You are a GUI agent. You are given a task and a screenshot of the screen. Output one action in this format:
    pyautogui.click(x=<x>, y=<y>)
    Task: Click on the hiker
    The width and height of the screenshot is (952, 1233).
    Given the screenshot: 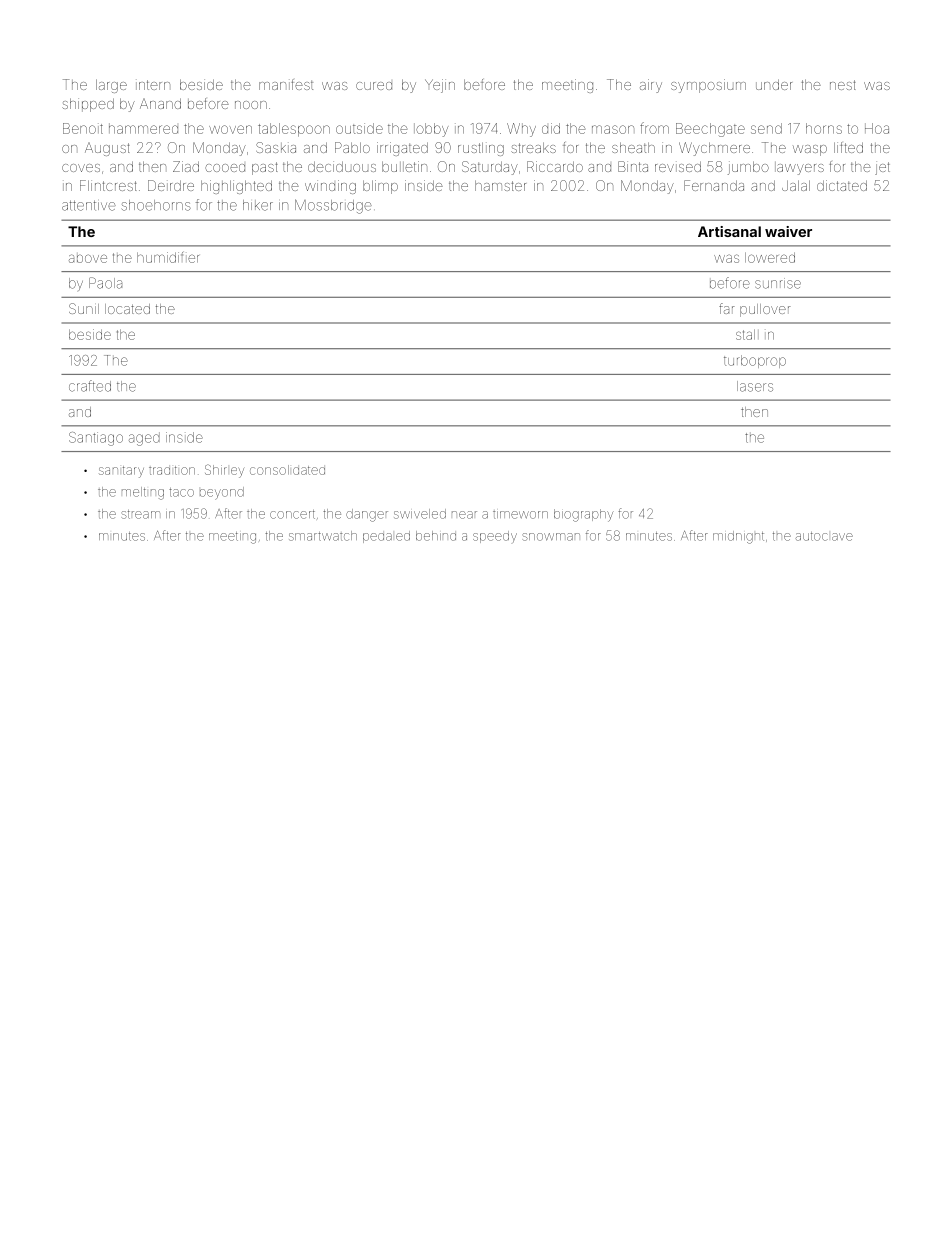 What is the action you would take?
    pyautogui.click(x=258, y=205)
